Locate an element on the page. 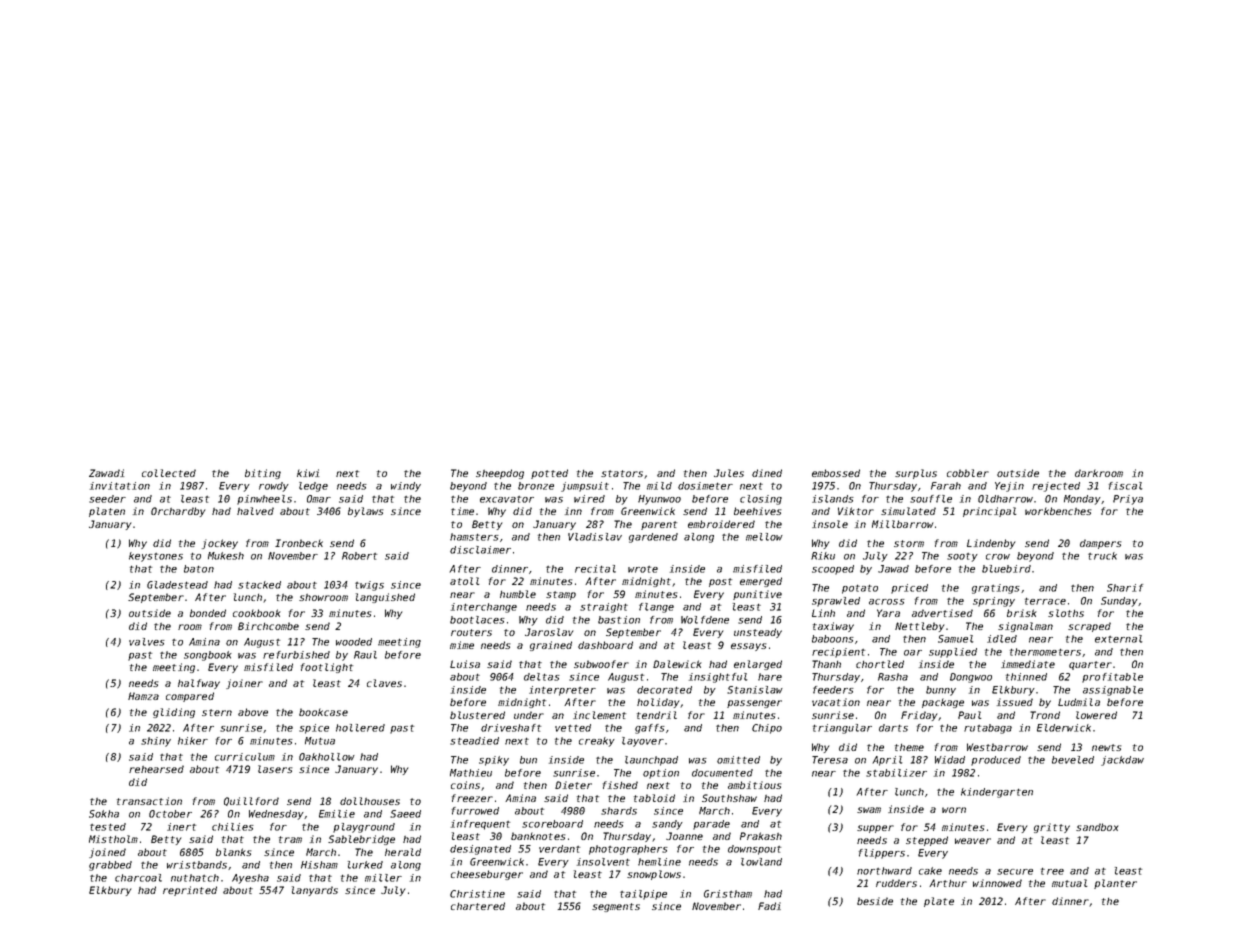 The width and height of the document is (1233, 952). Gristham is located at coordinates (728, 894).
